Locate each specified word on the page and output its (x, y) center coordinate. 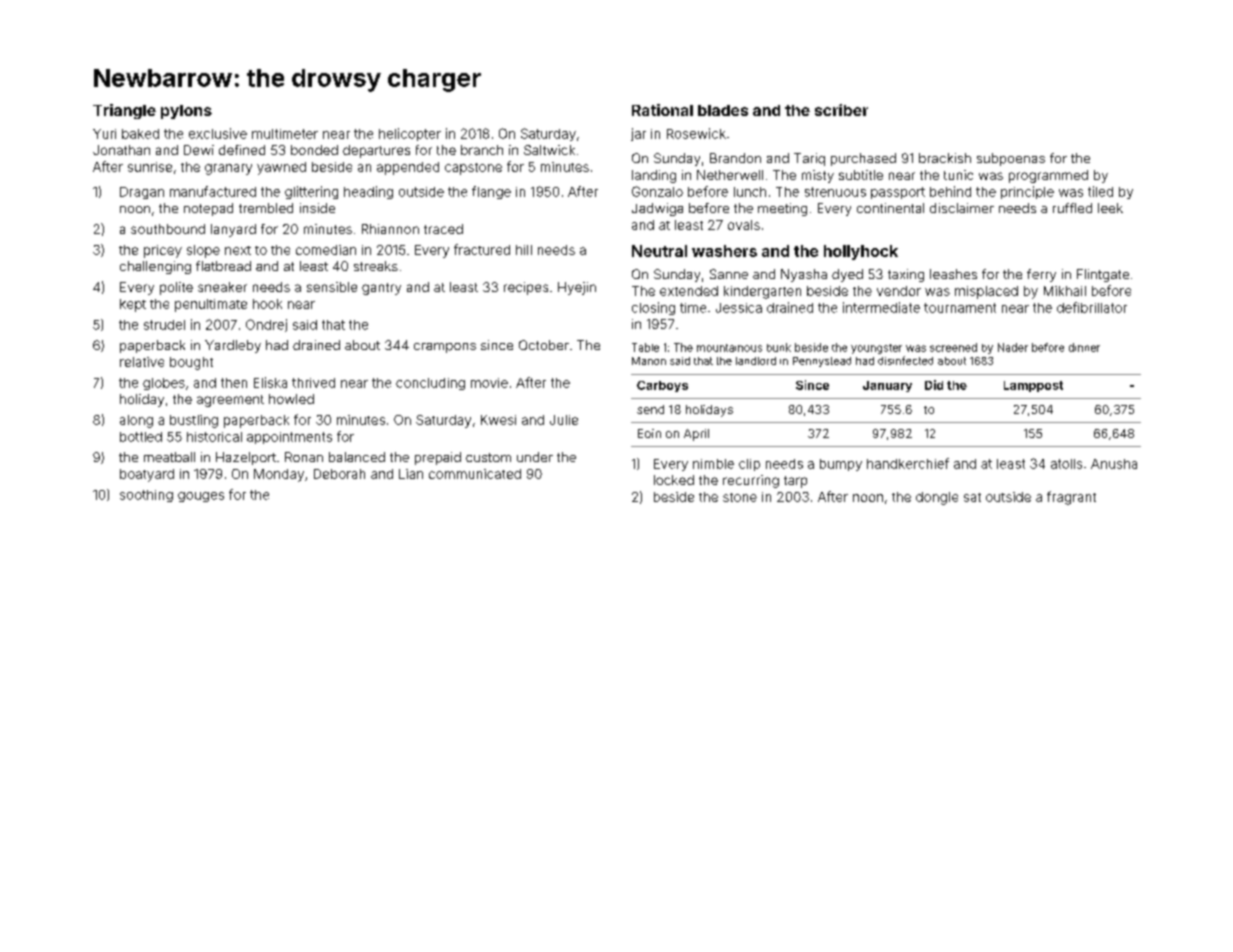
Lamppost (1033, 386)
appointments (289, 438)
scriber (841, 110)
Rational (662, 110)
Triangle (124, 111)
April (696, 435)
